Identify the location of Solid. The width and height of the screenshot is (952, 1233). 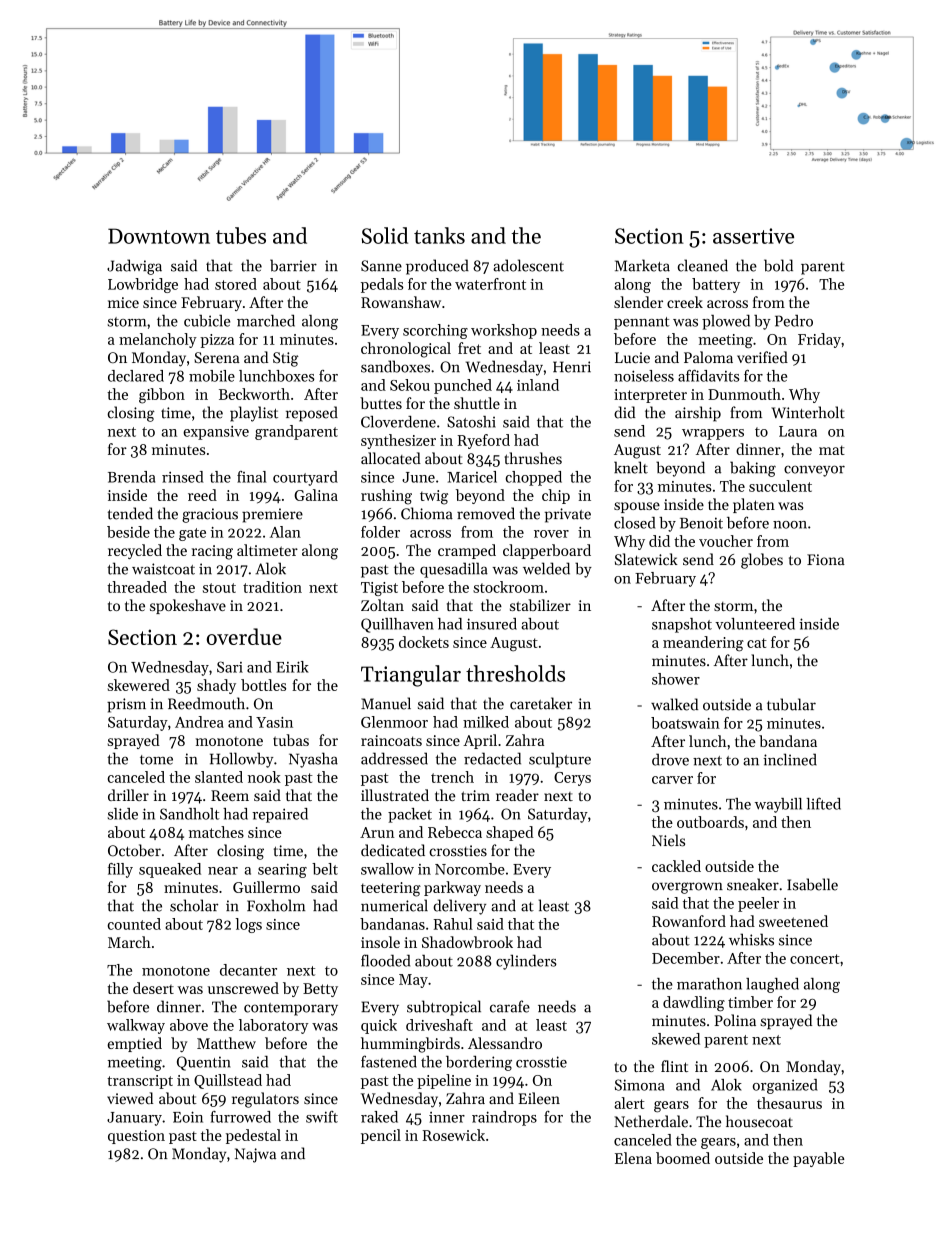
(385, 235).
